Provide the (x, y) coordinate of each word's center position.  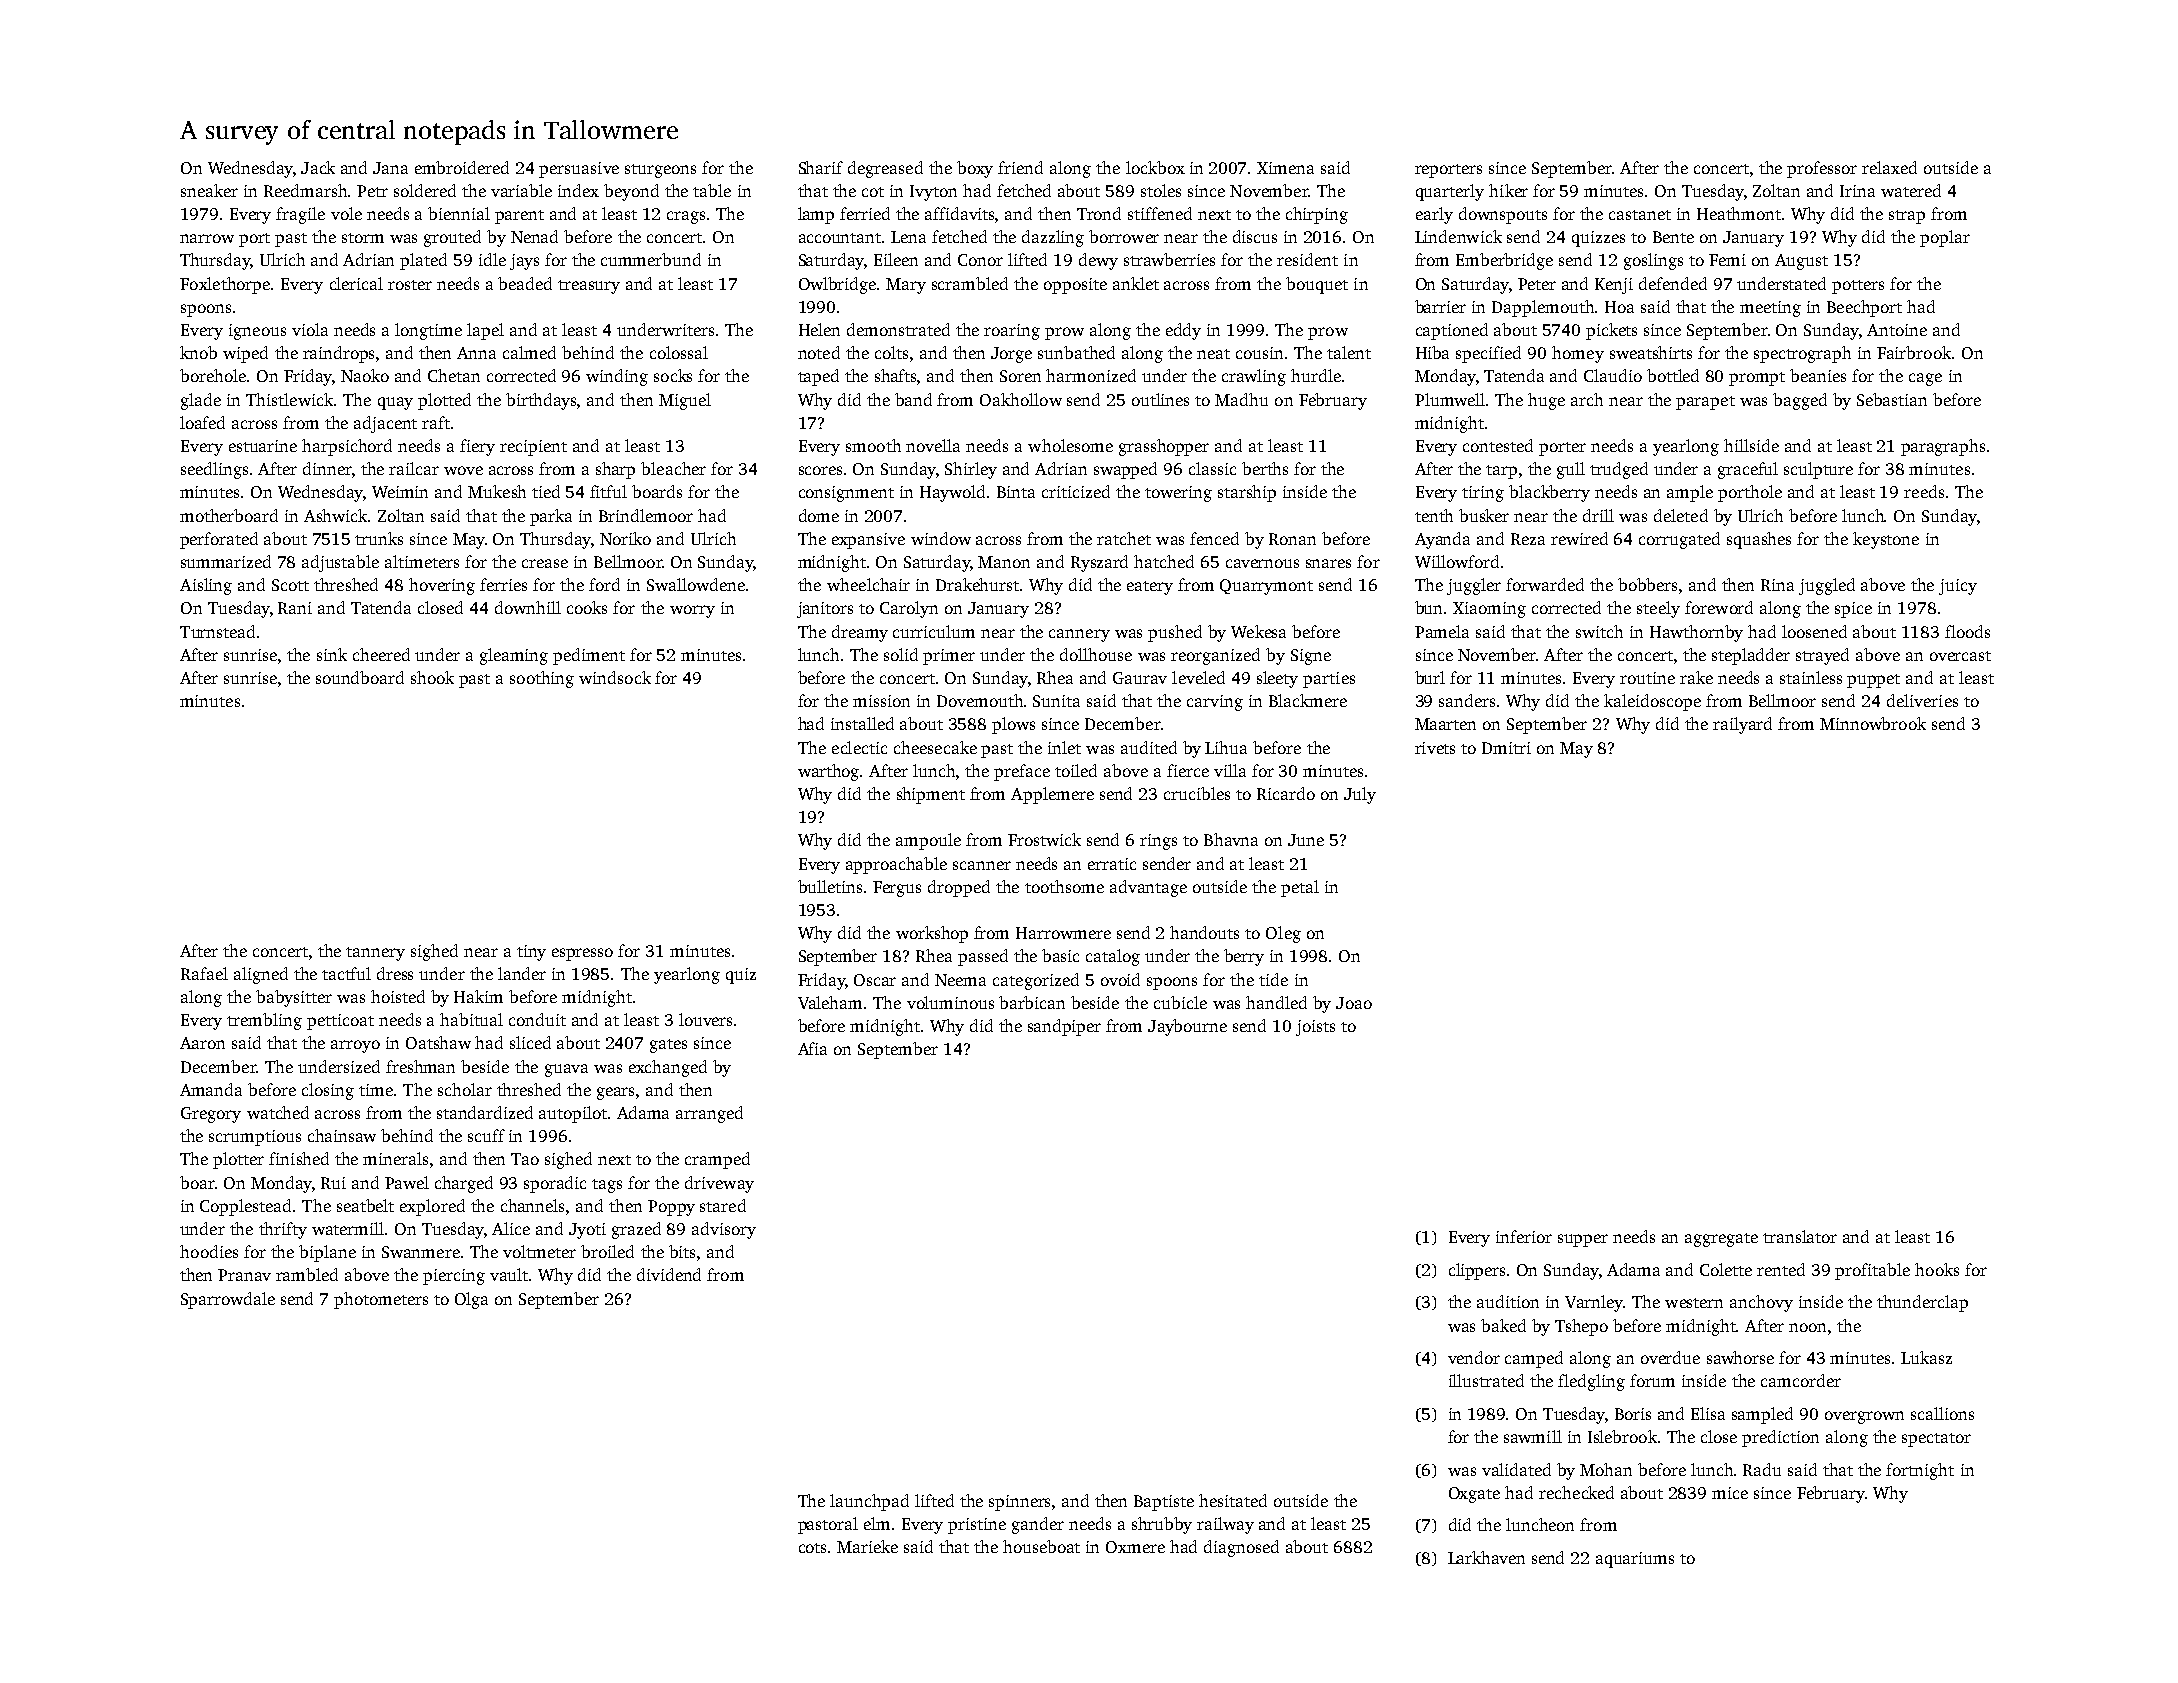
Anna (476, 353)
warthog (829, 772)
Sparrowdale (228, 1300)
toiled (1076, 770)
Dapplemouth (1543, 308)
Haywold (952, 493)
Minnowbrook (1873, 723)
